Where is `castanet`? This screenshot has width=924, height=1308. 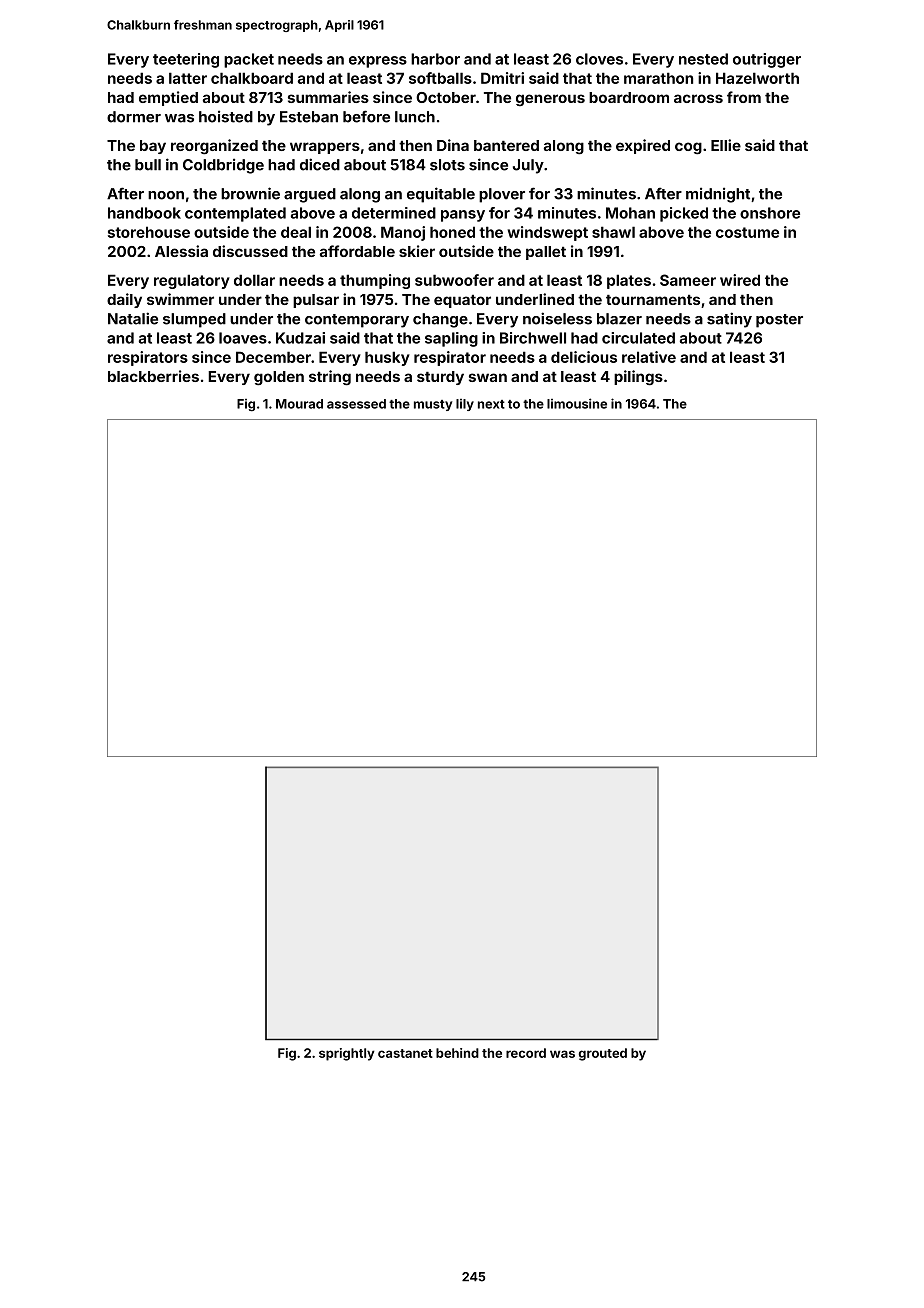 castanet is located at coordinates (405, 1053).
